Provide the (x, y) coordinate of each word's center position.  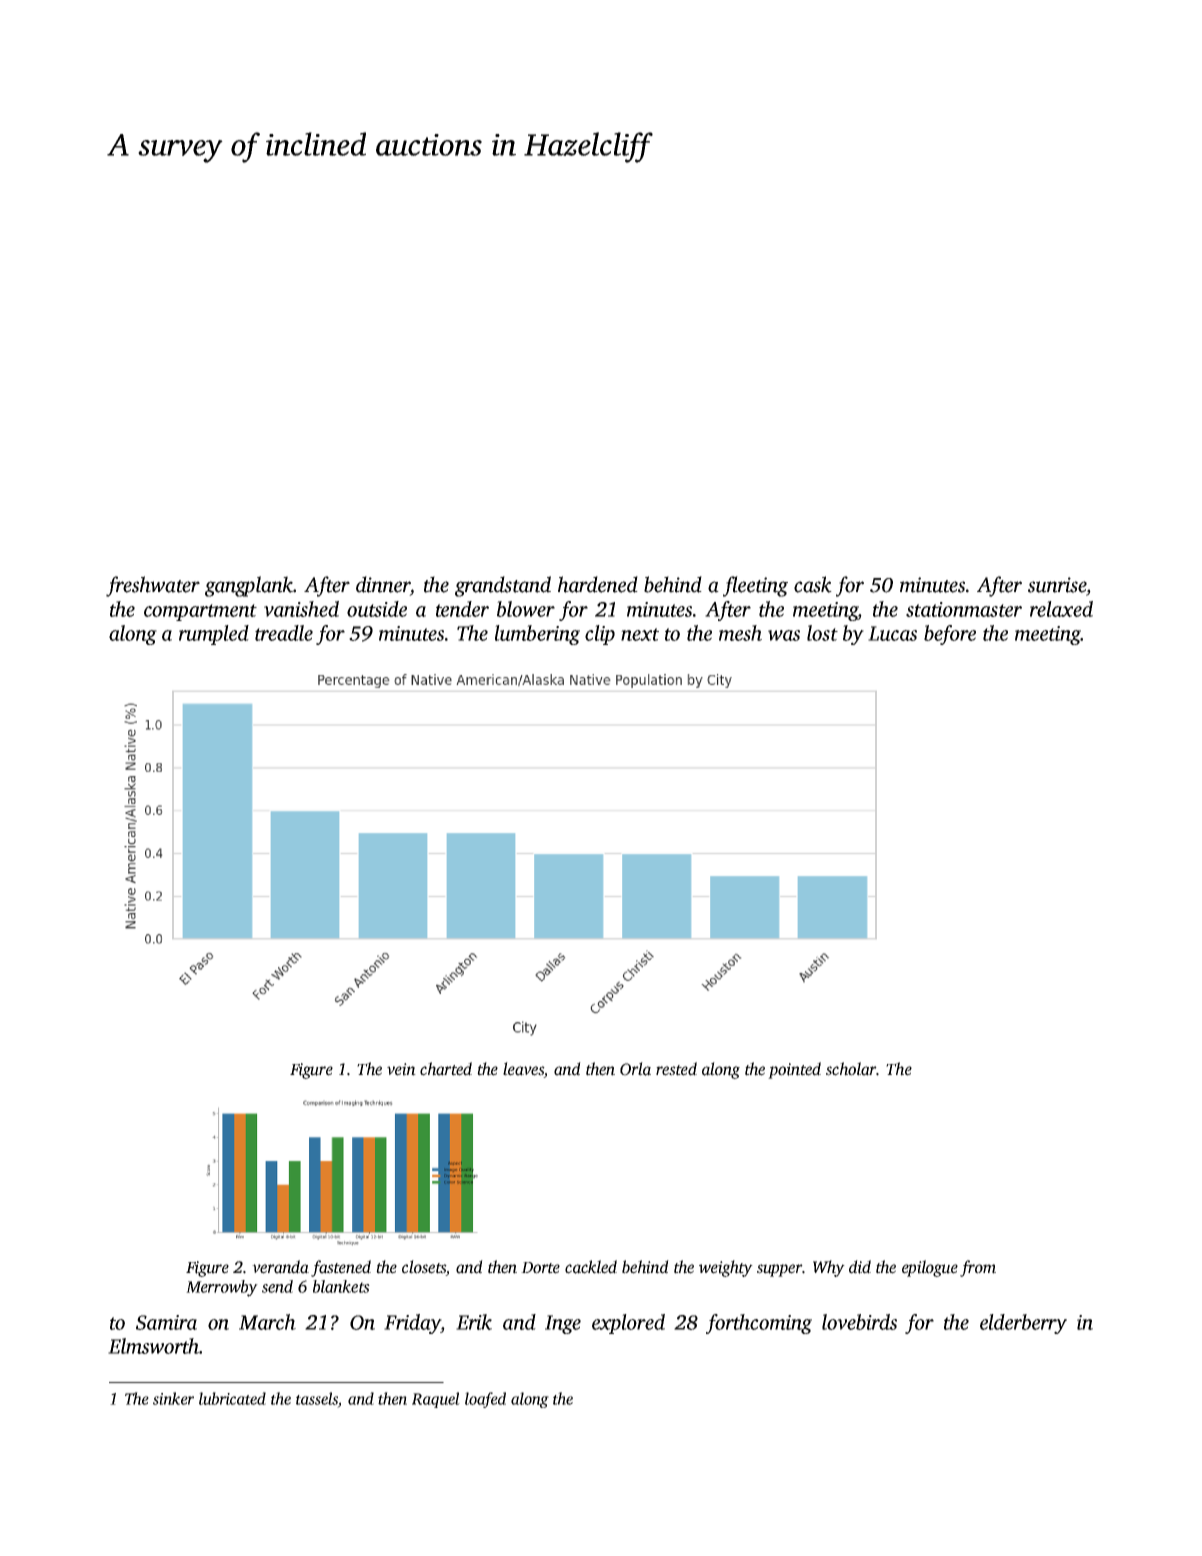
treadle (284, 633)
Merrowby (222, 1288)
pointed (794, 1070)
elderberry (1023, 1324)
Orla (635, 1069)
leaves (523, 1070)
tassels (317, 1398)
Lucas (892, 633)
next (640, 634)
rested (676, 1069)
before (950, 635)
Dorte (540, 1268)
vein (401, 1069)
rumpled (214, 635)
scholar (851, 1069)
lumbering (537, 635)
